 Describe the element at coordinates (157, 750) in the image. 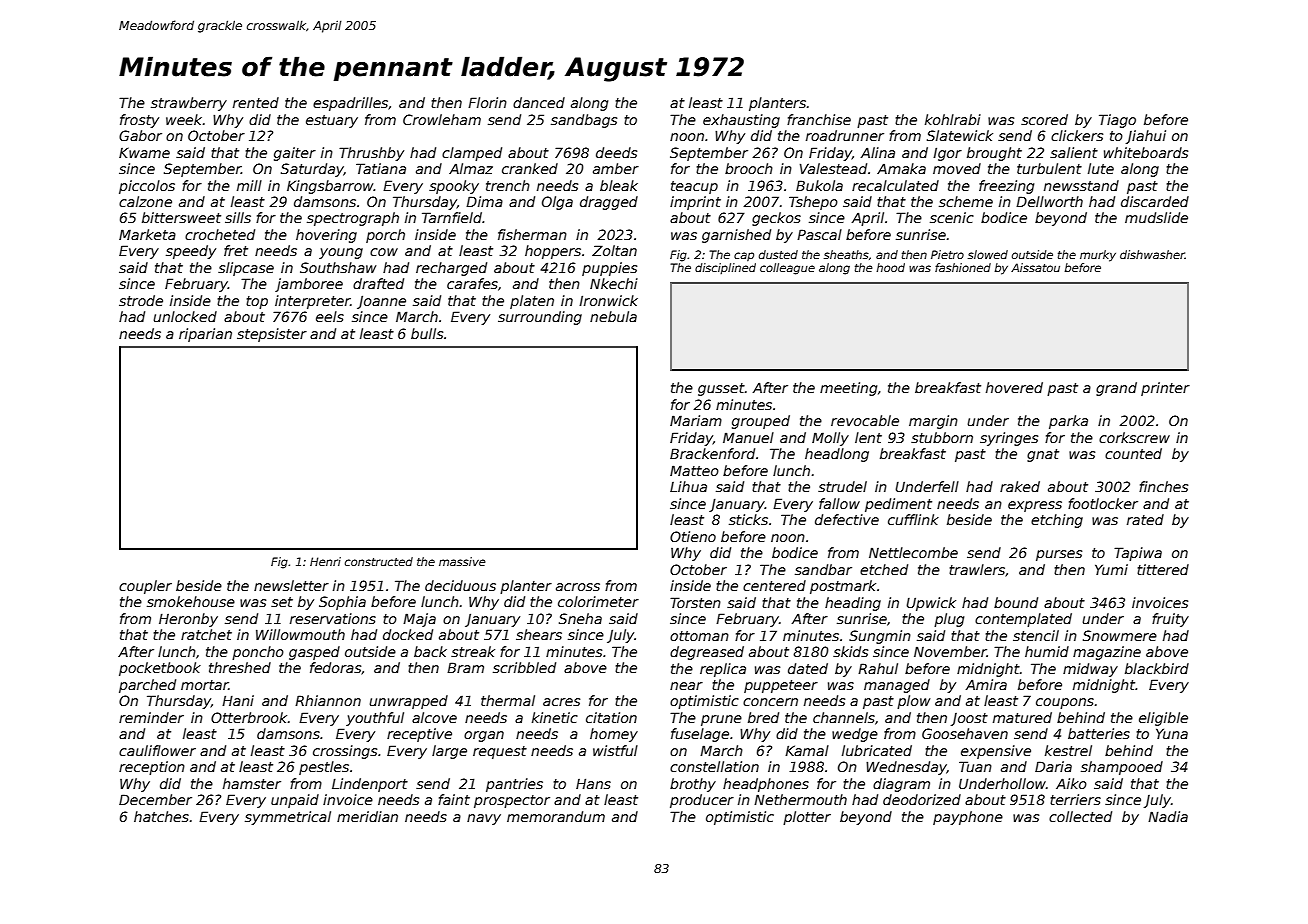

I see `cauliflower` at that location.
